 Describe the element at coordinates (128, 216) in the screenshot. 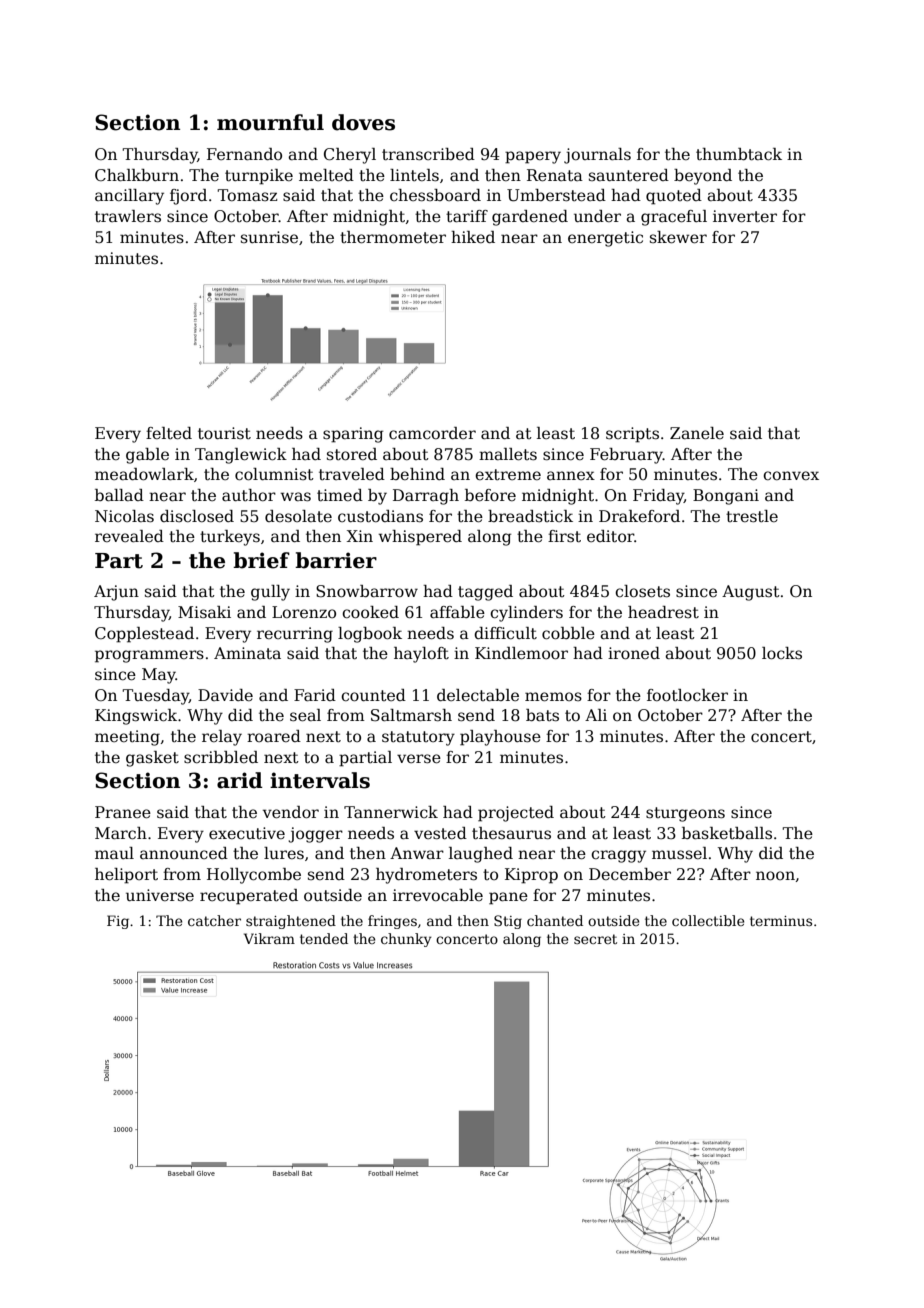

I see `trawlers` at that location.
